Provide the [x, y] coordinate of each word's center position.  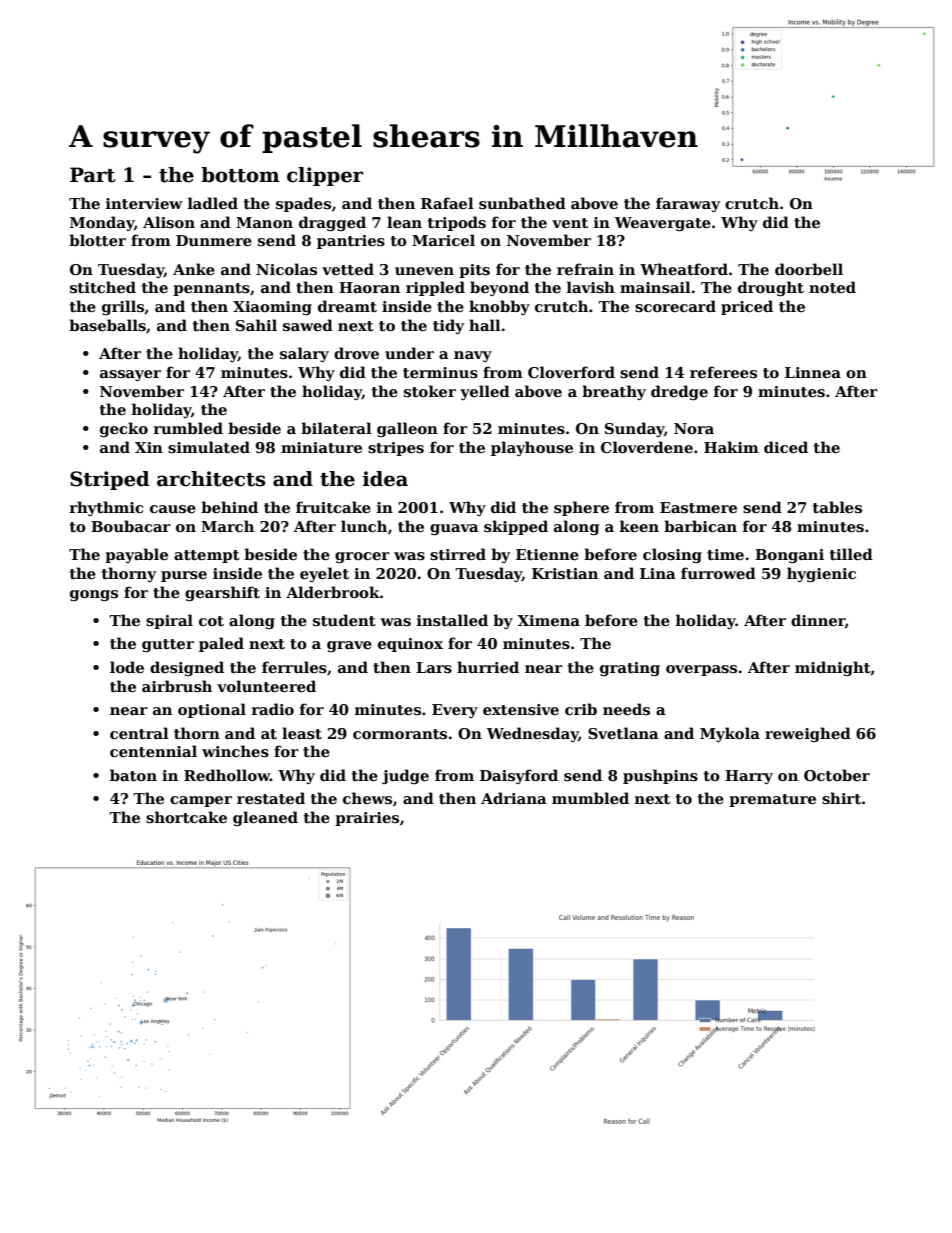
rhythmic [106, 508]
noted [832, 287]
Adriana [514, 798]
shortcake [186, 817]
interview [144, 203]
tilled [851, 554]
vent [570, 223]
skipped [516, 527]
